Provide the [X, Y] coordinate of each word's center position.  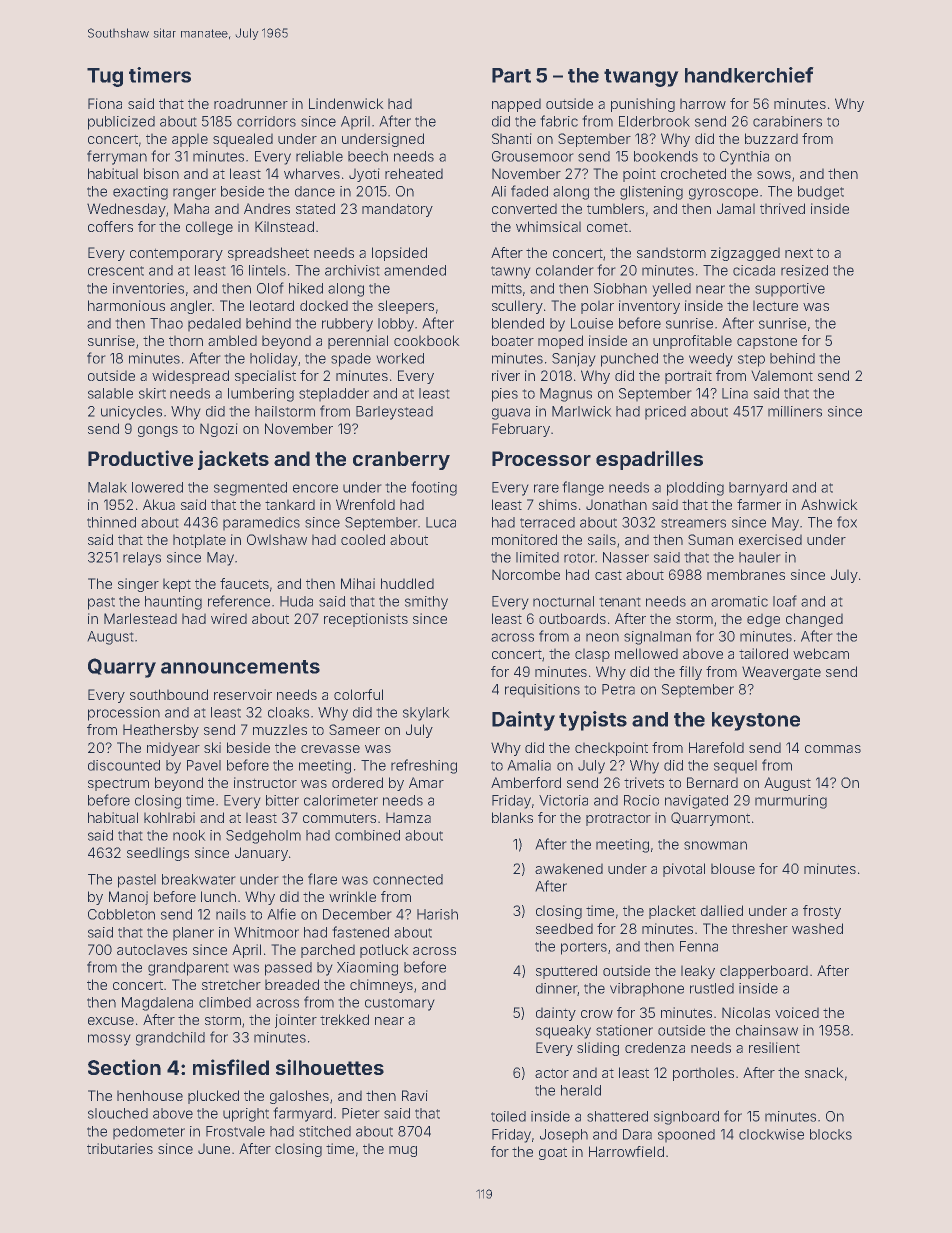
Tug [105, 77]
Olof [270, 288]
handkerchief [749, 75]
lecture [775, 305]
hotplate [199, 541]
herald [581, 1090]
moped [560, 342]
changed [814, 620]
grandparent [188, 969]
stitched [325, 1131]
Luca [441, 522]
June [214, 1148]
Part [511, 75]
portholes [703, 1074]
